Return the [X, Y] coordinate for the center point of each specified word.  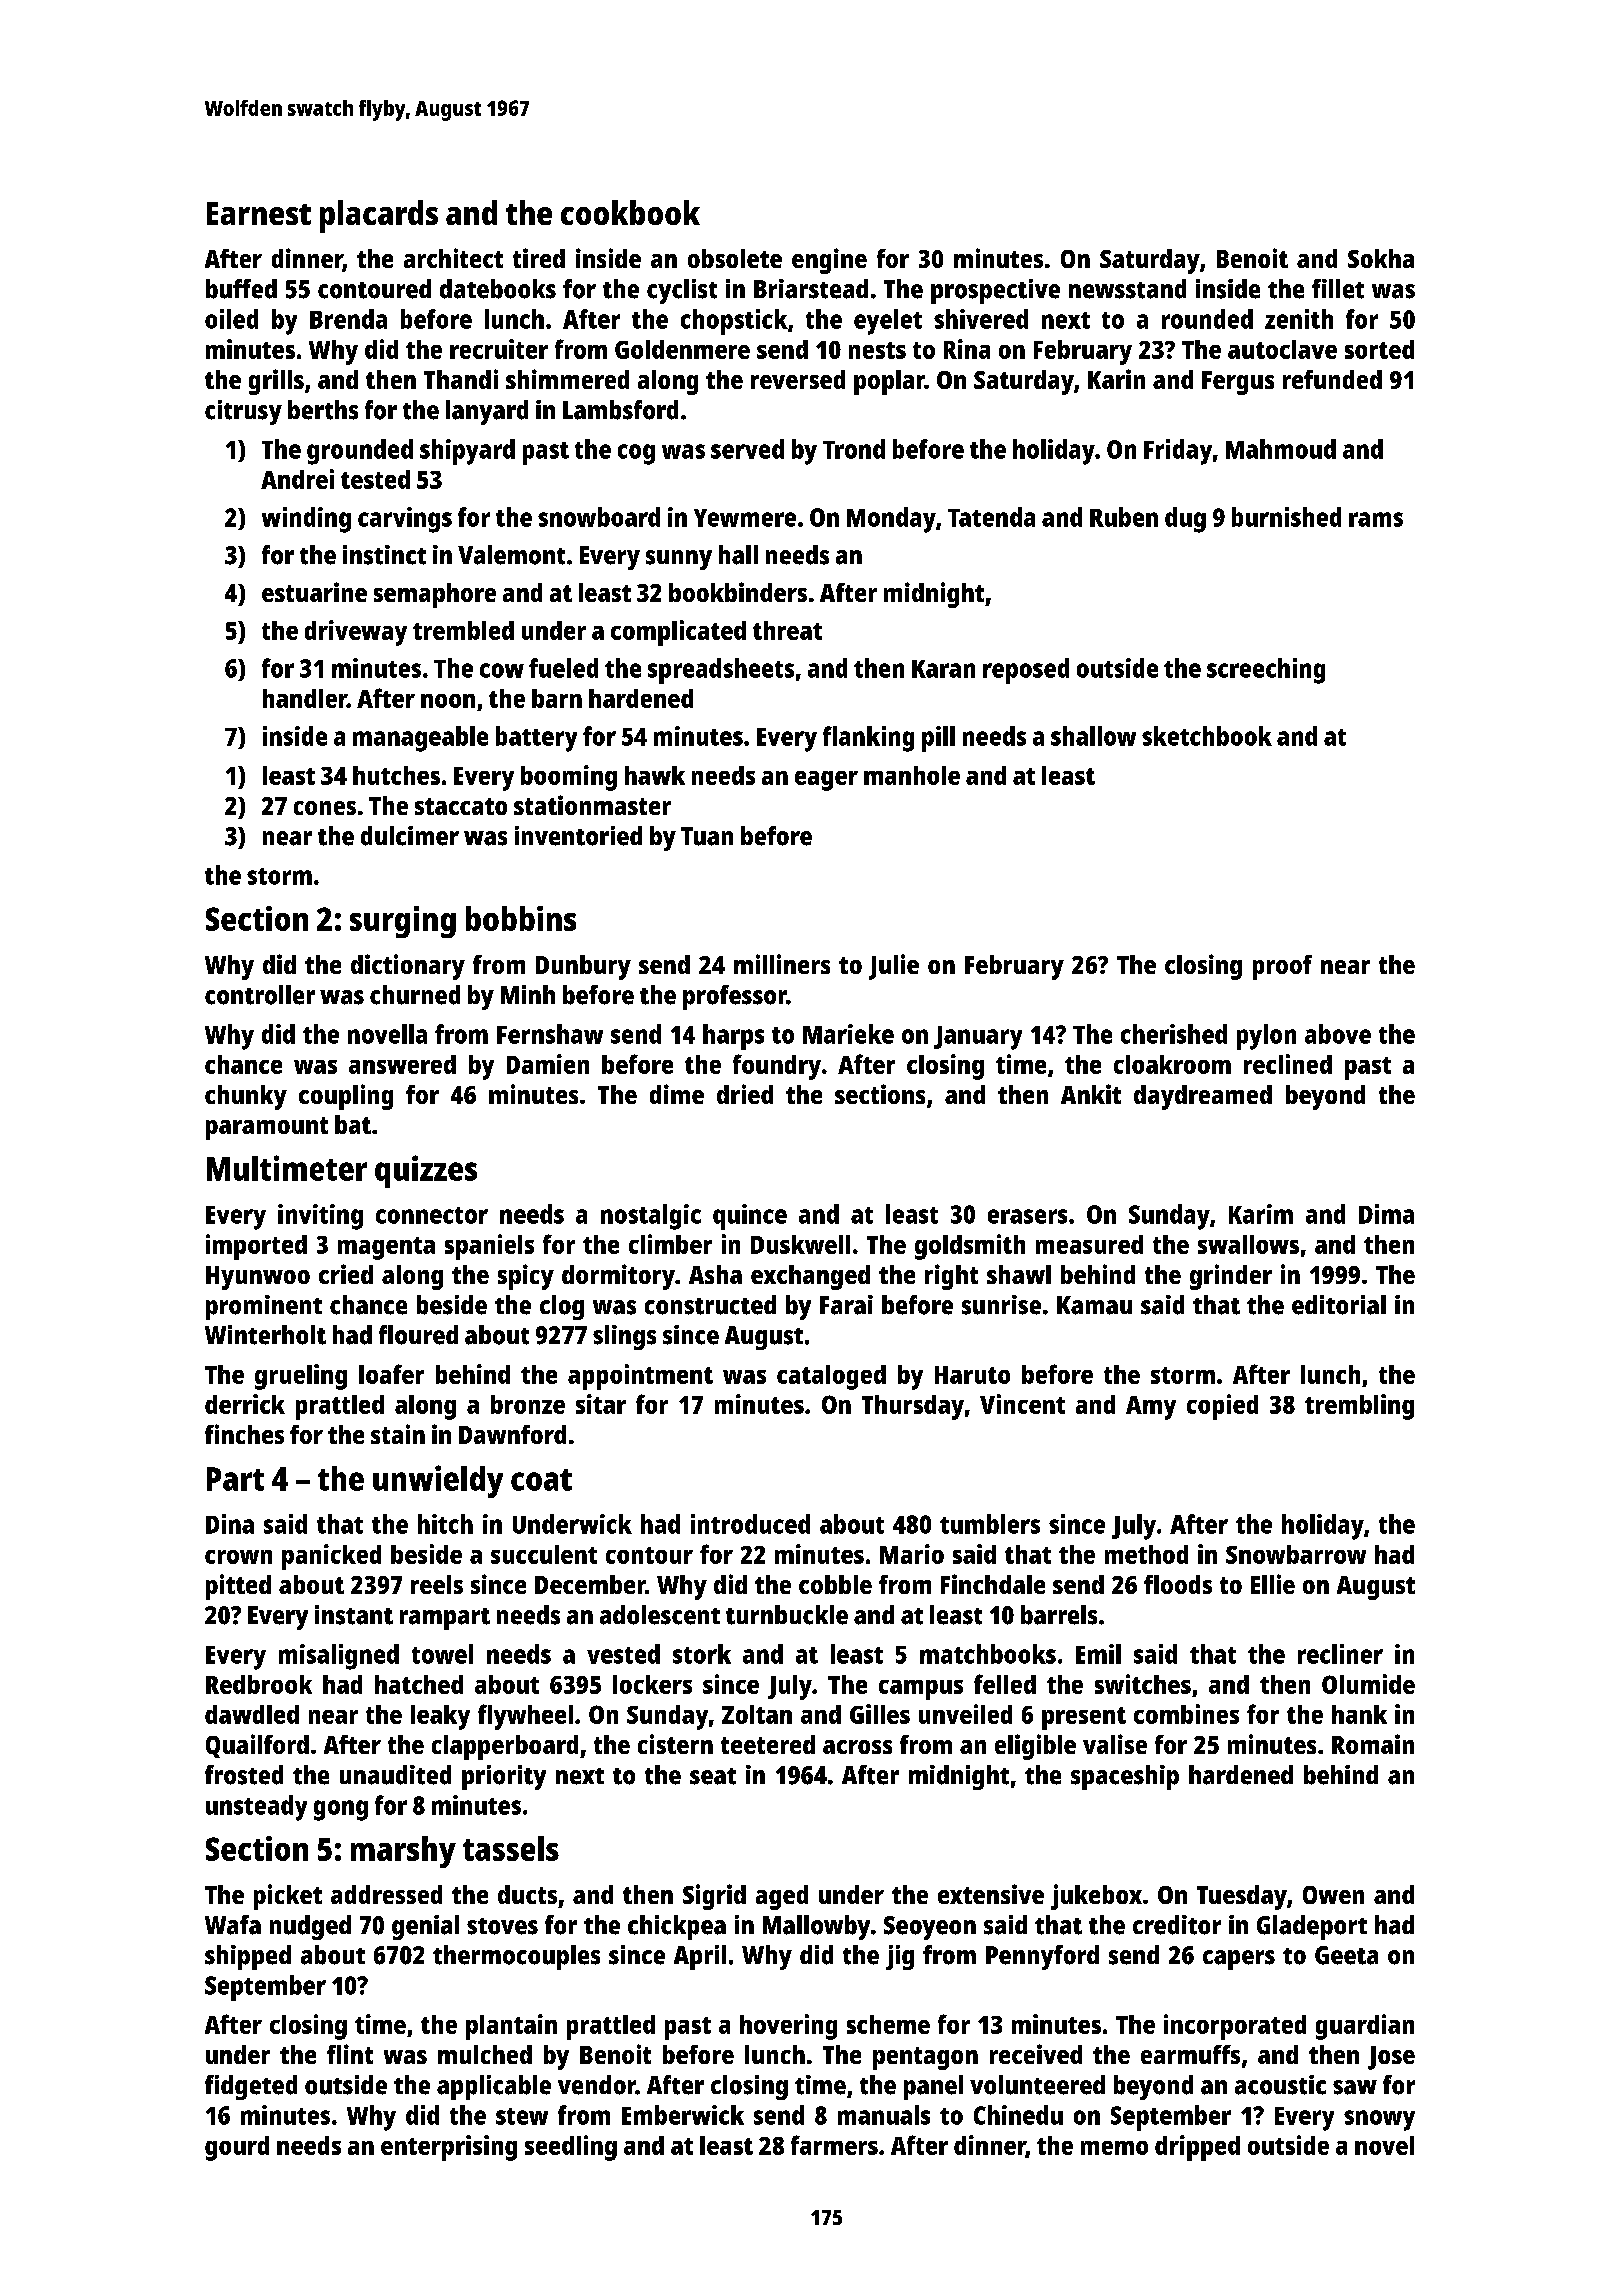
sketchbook [1207, 736]
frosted [244, 1775]
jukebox [1096, 1897]
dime [677, 1094]
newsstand [1127, 289]
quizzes [426, 1171]
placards [379, 216]
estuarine [314, 592]
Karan [943, 669]
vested [623, 1654]
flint [350, 2054]
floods [1178, 1584]
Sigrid [714, 1897]
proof [1282, 967]
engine [829, 261]
